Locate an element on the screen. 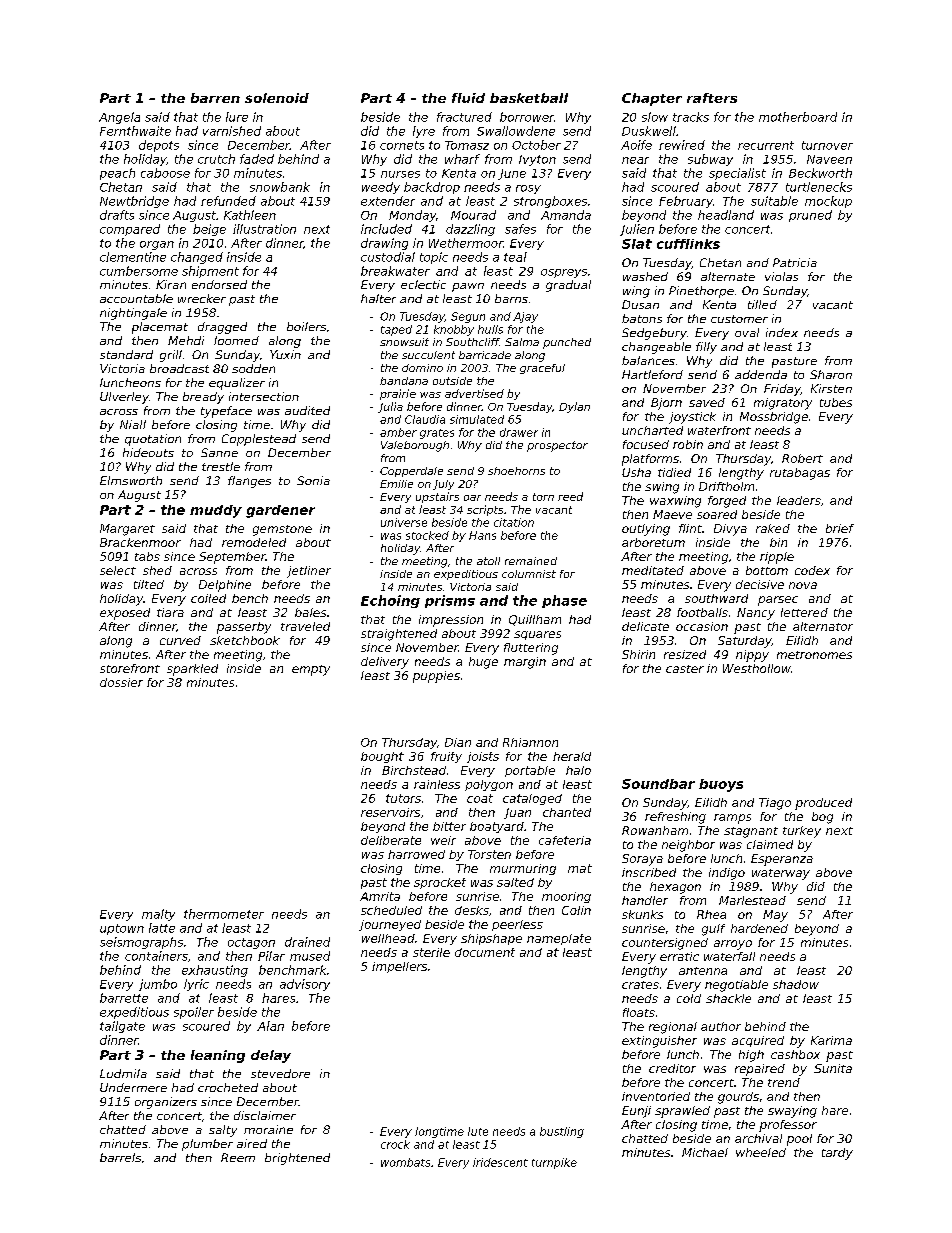  fluid is located at coordinates (468, 98).
